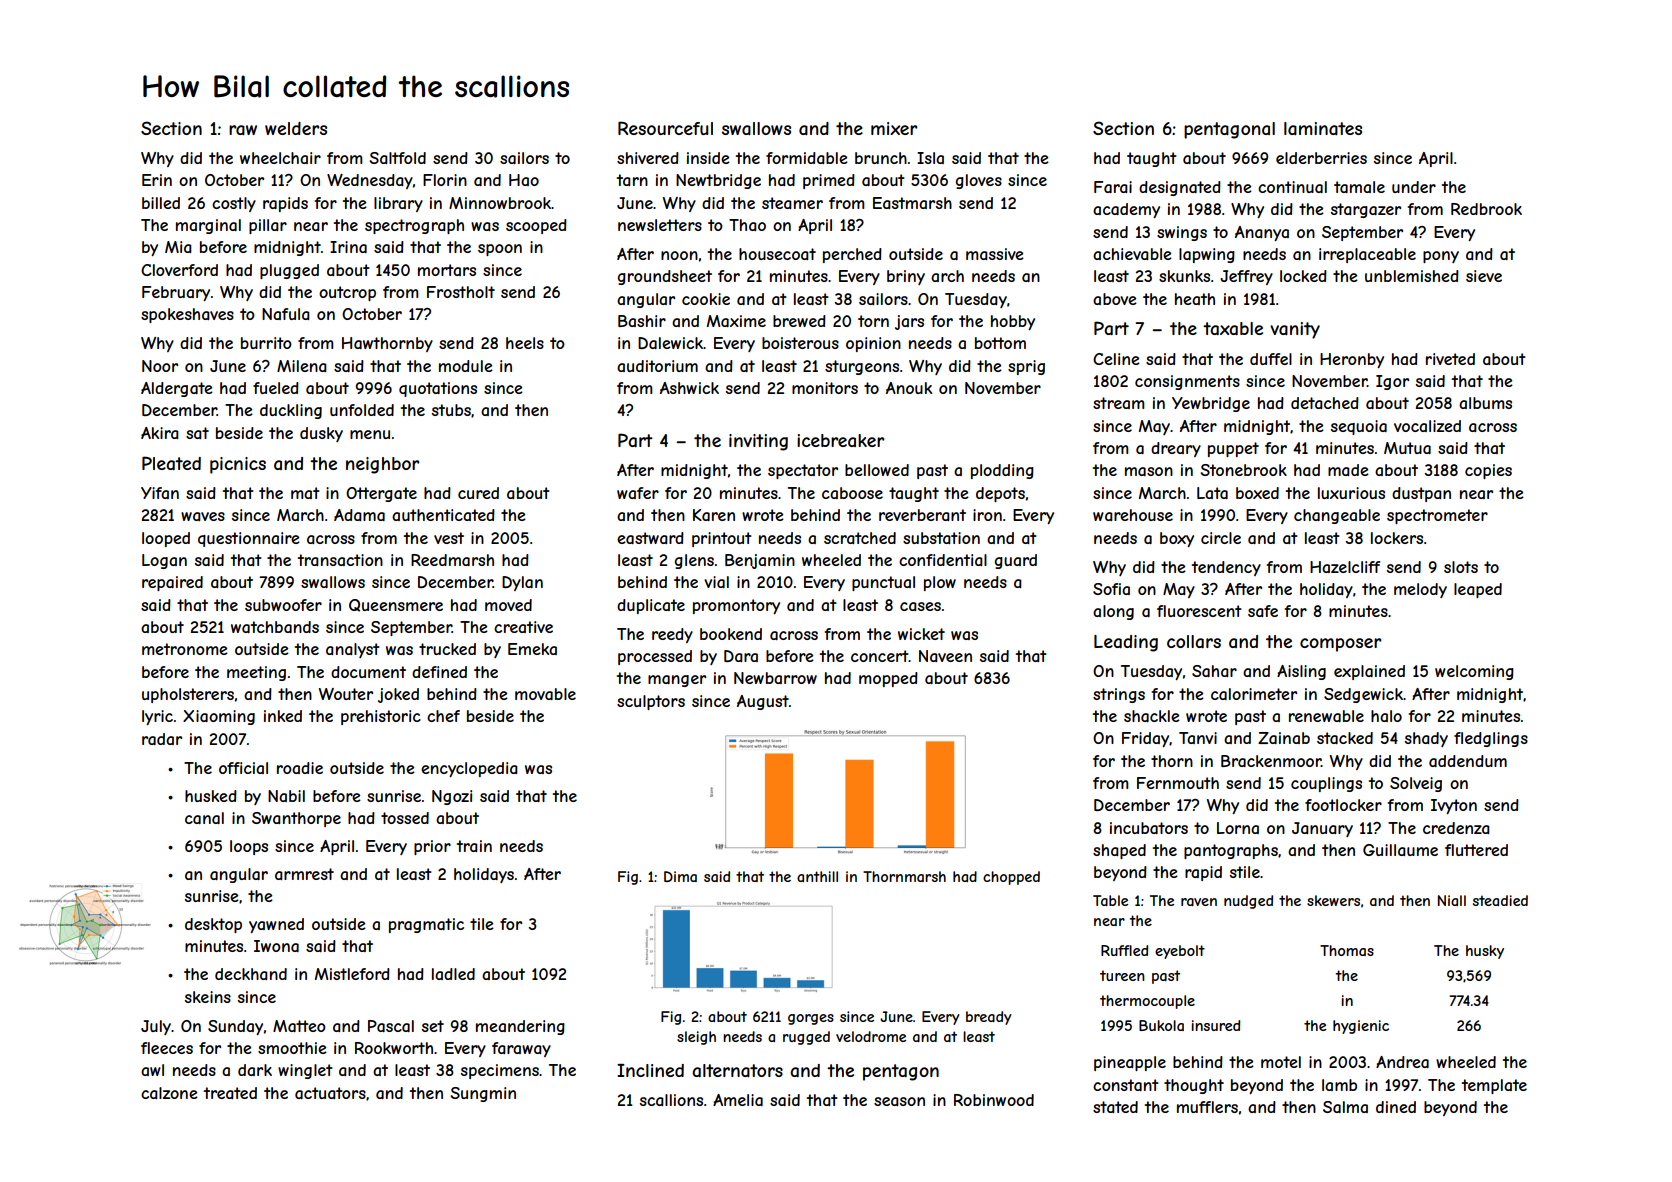 The height and width of the screenshot is (1182, 1672). Describe the element at coordinates (1323, 128) in the screenshot. I see `laminates` at that location.
